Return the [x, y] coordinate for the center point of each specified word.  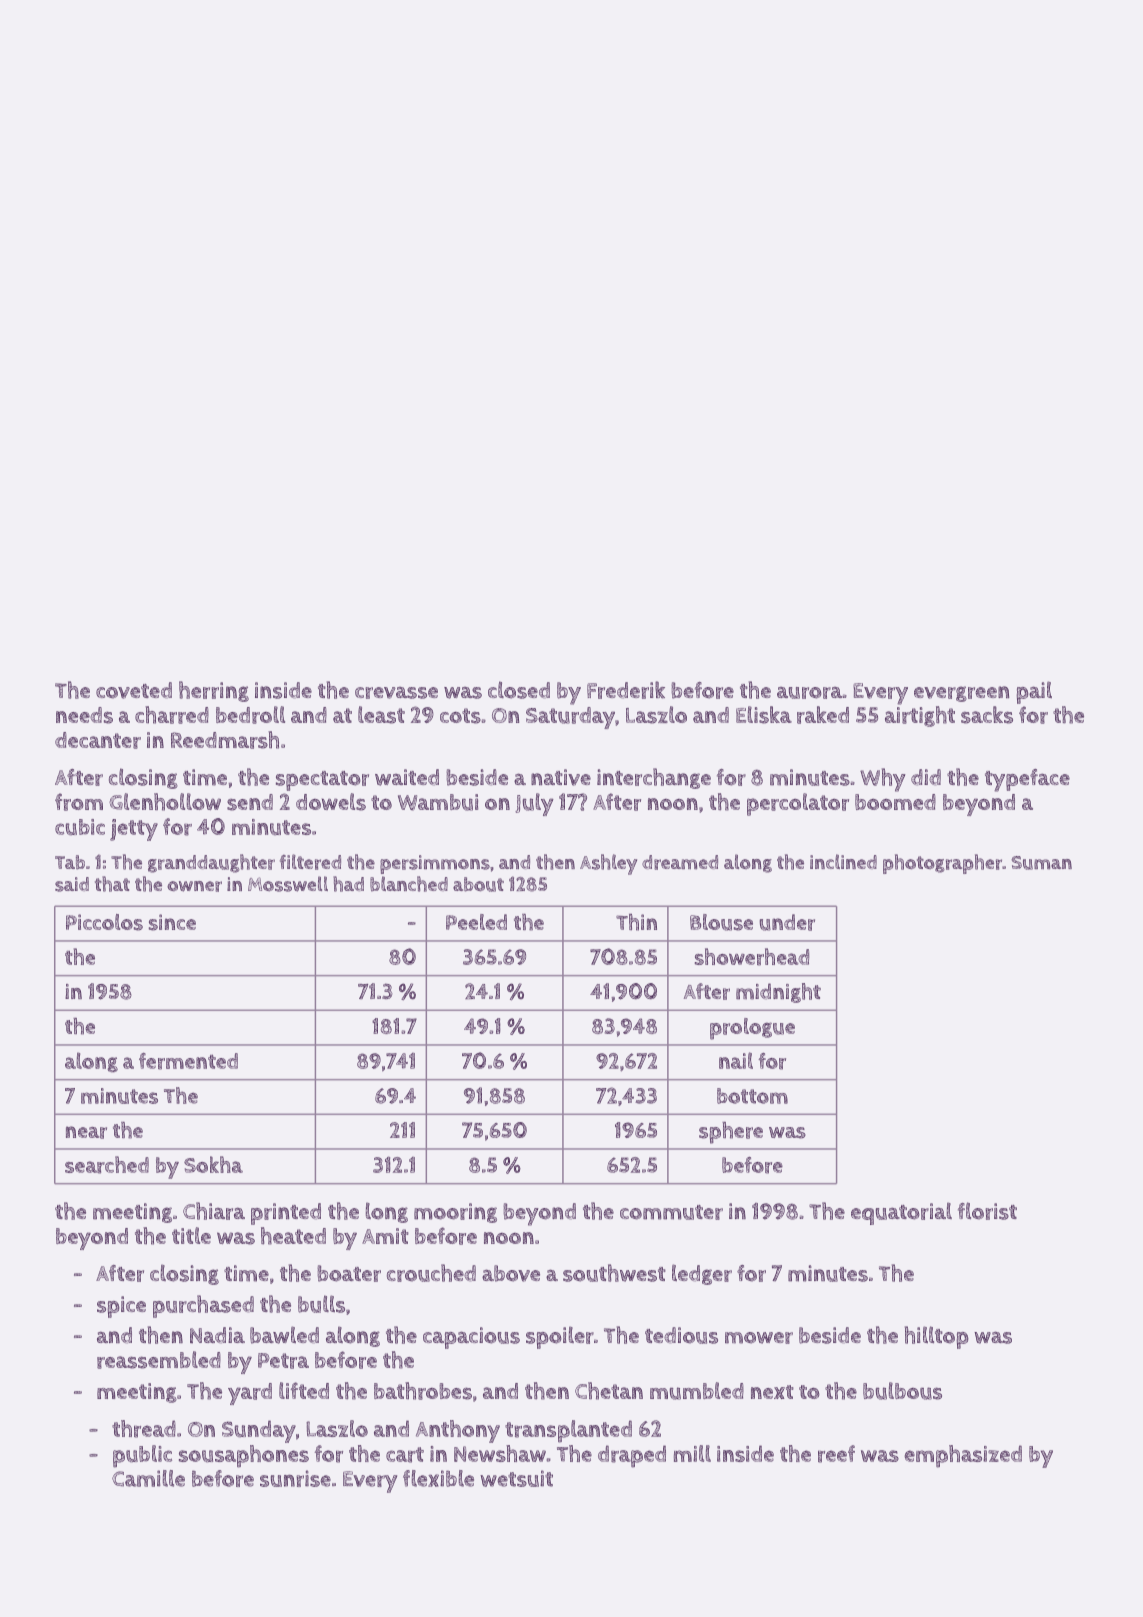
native [561, 777]
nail [736, 1060]
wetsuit [516, 1478]
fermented [188, 1061]
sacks [987, 715]
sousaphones [244, 1456]
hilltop [937, 1337]
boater [349, 1273]
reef [836, 1454]
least [381, 715]
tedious [681, 1335]
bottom [752, 1096]
